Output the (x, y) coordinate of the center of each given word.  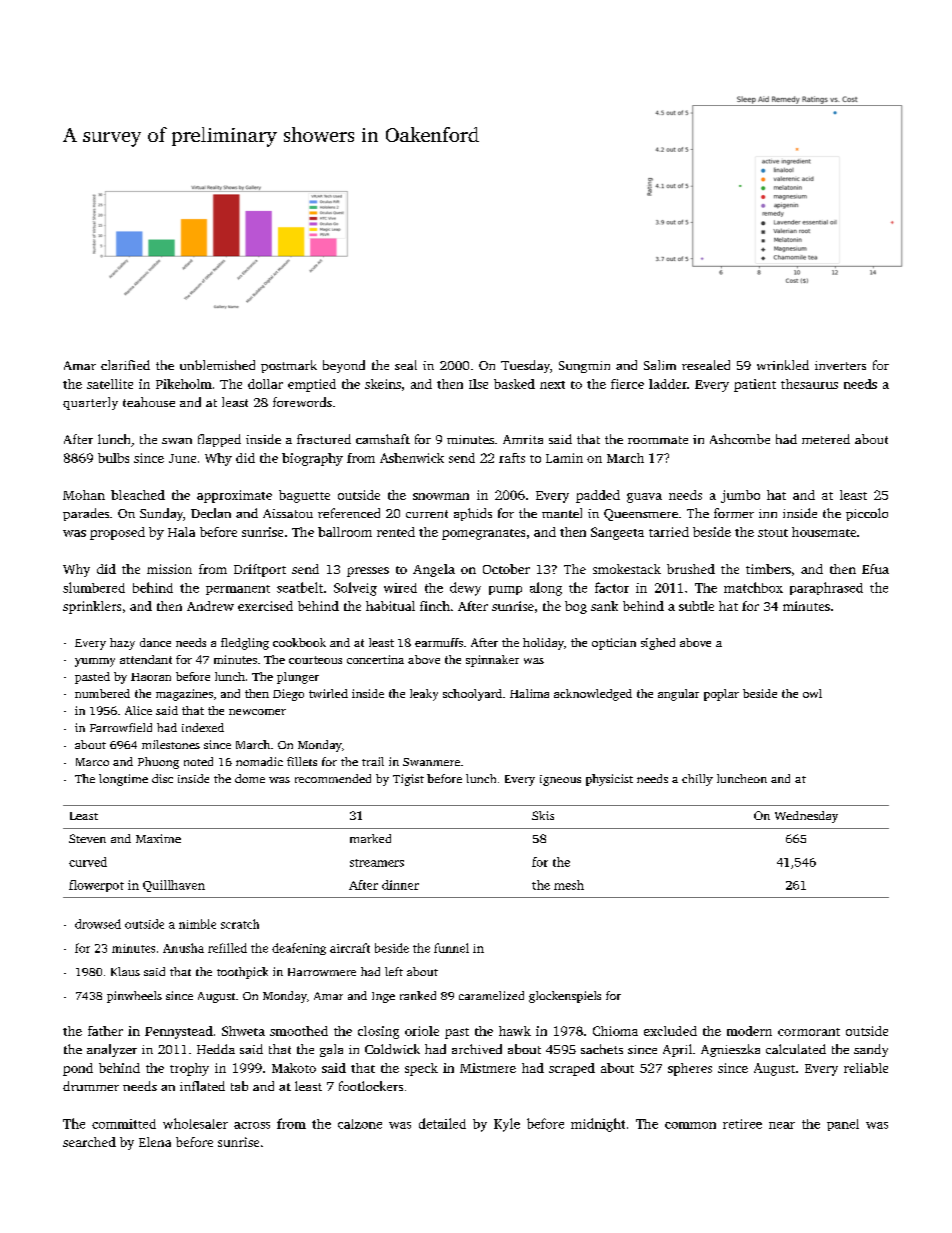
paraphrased (826, 588)
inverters (840, 365)
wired (400, 588)
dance (155, 642)
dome (250, 778)
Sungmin (584, 367)
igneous (560, 780)
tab (239, 1086)
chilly (697, 780)
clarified (125, 365)
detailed (442, 1123)
